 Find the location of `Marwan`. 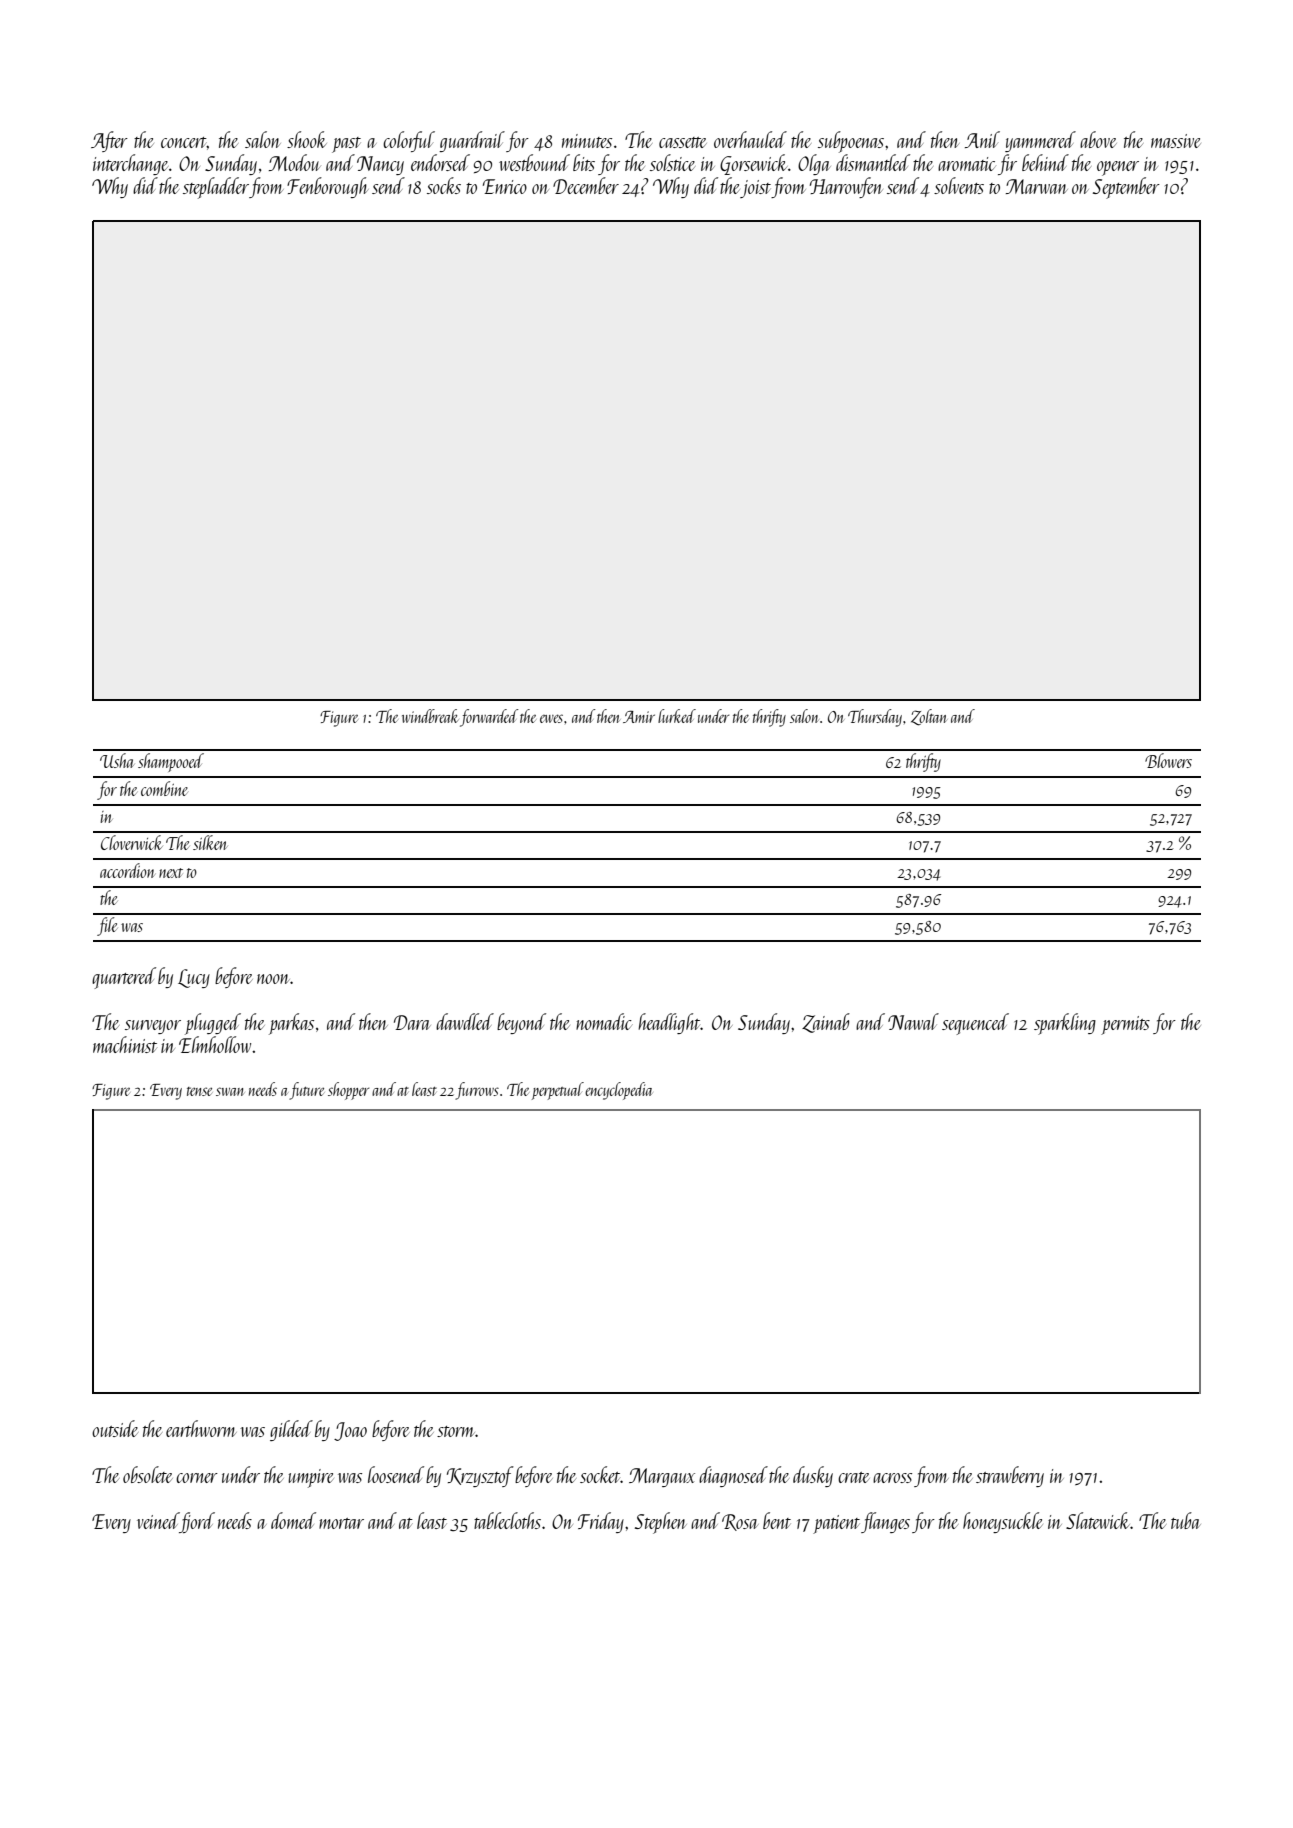

Marwan is located at coordinates (1037, 186).
